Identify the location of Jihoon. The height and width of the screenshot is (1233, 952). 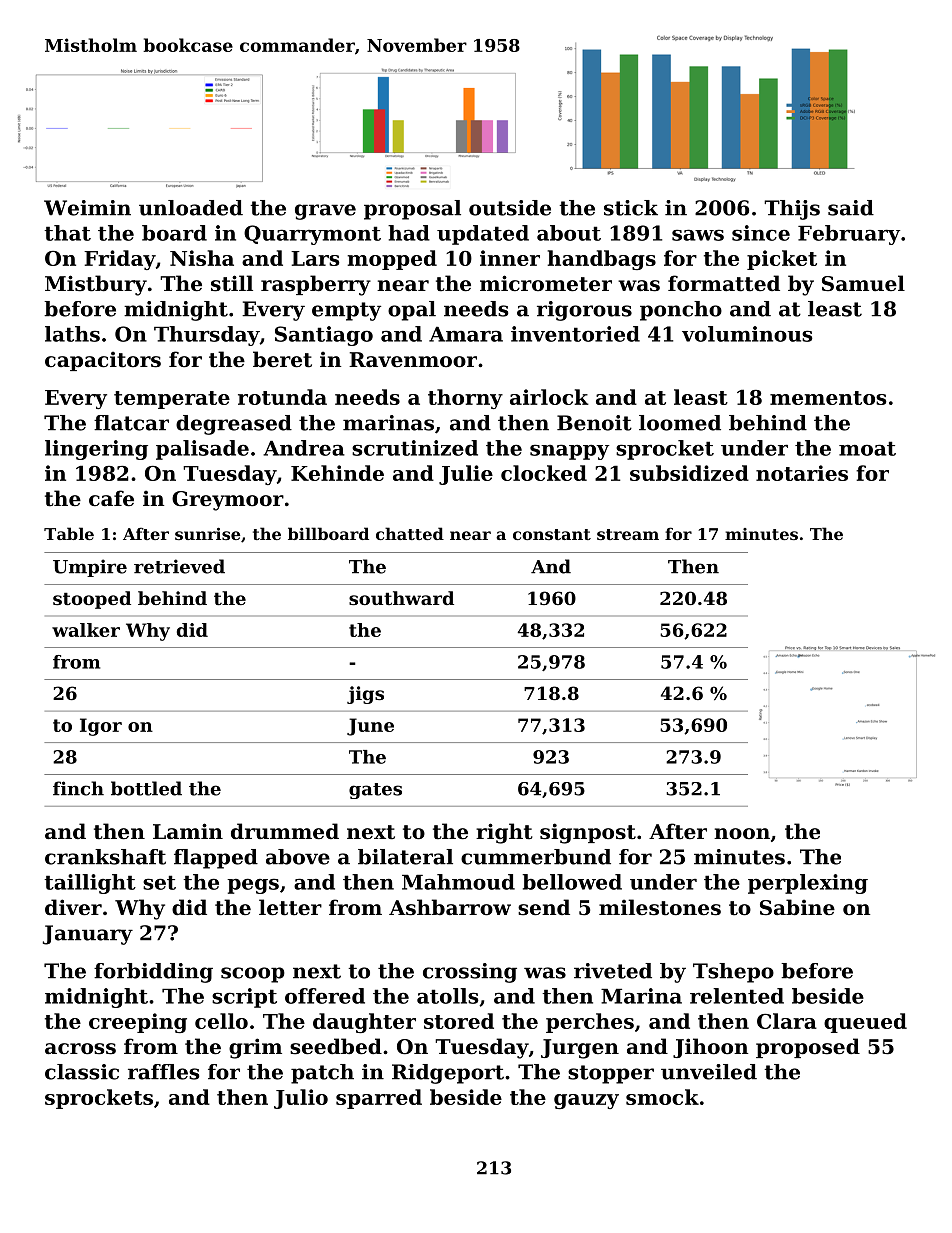
(710, 1048).
